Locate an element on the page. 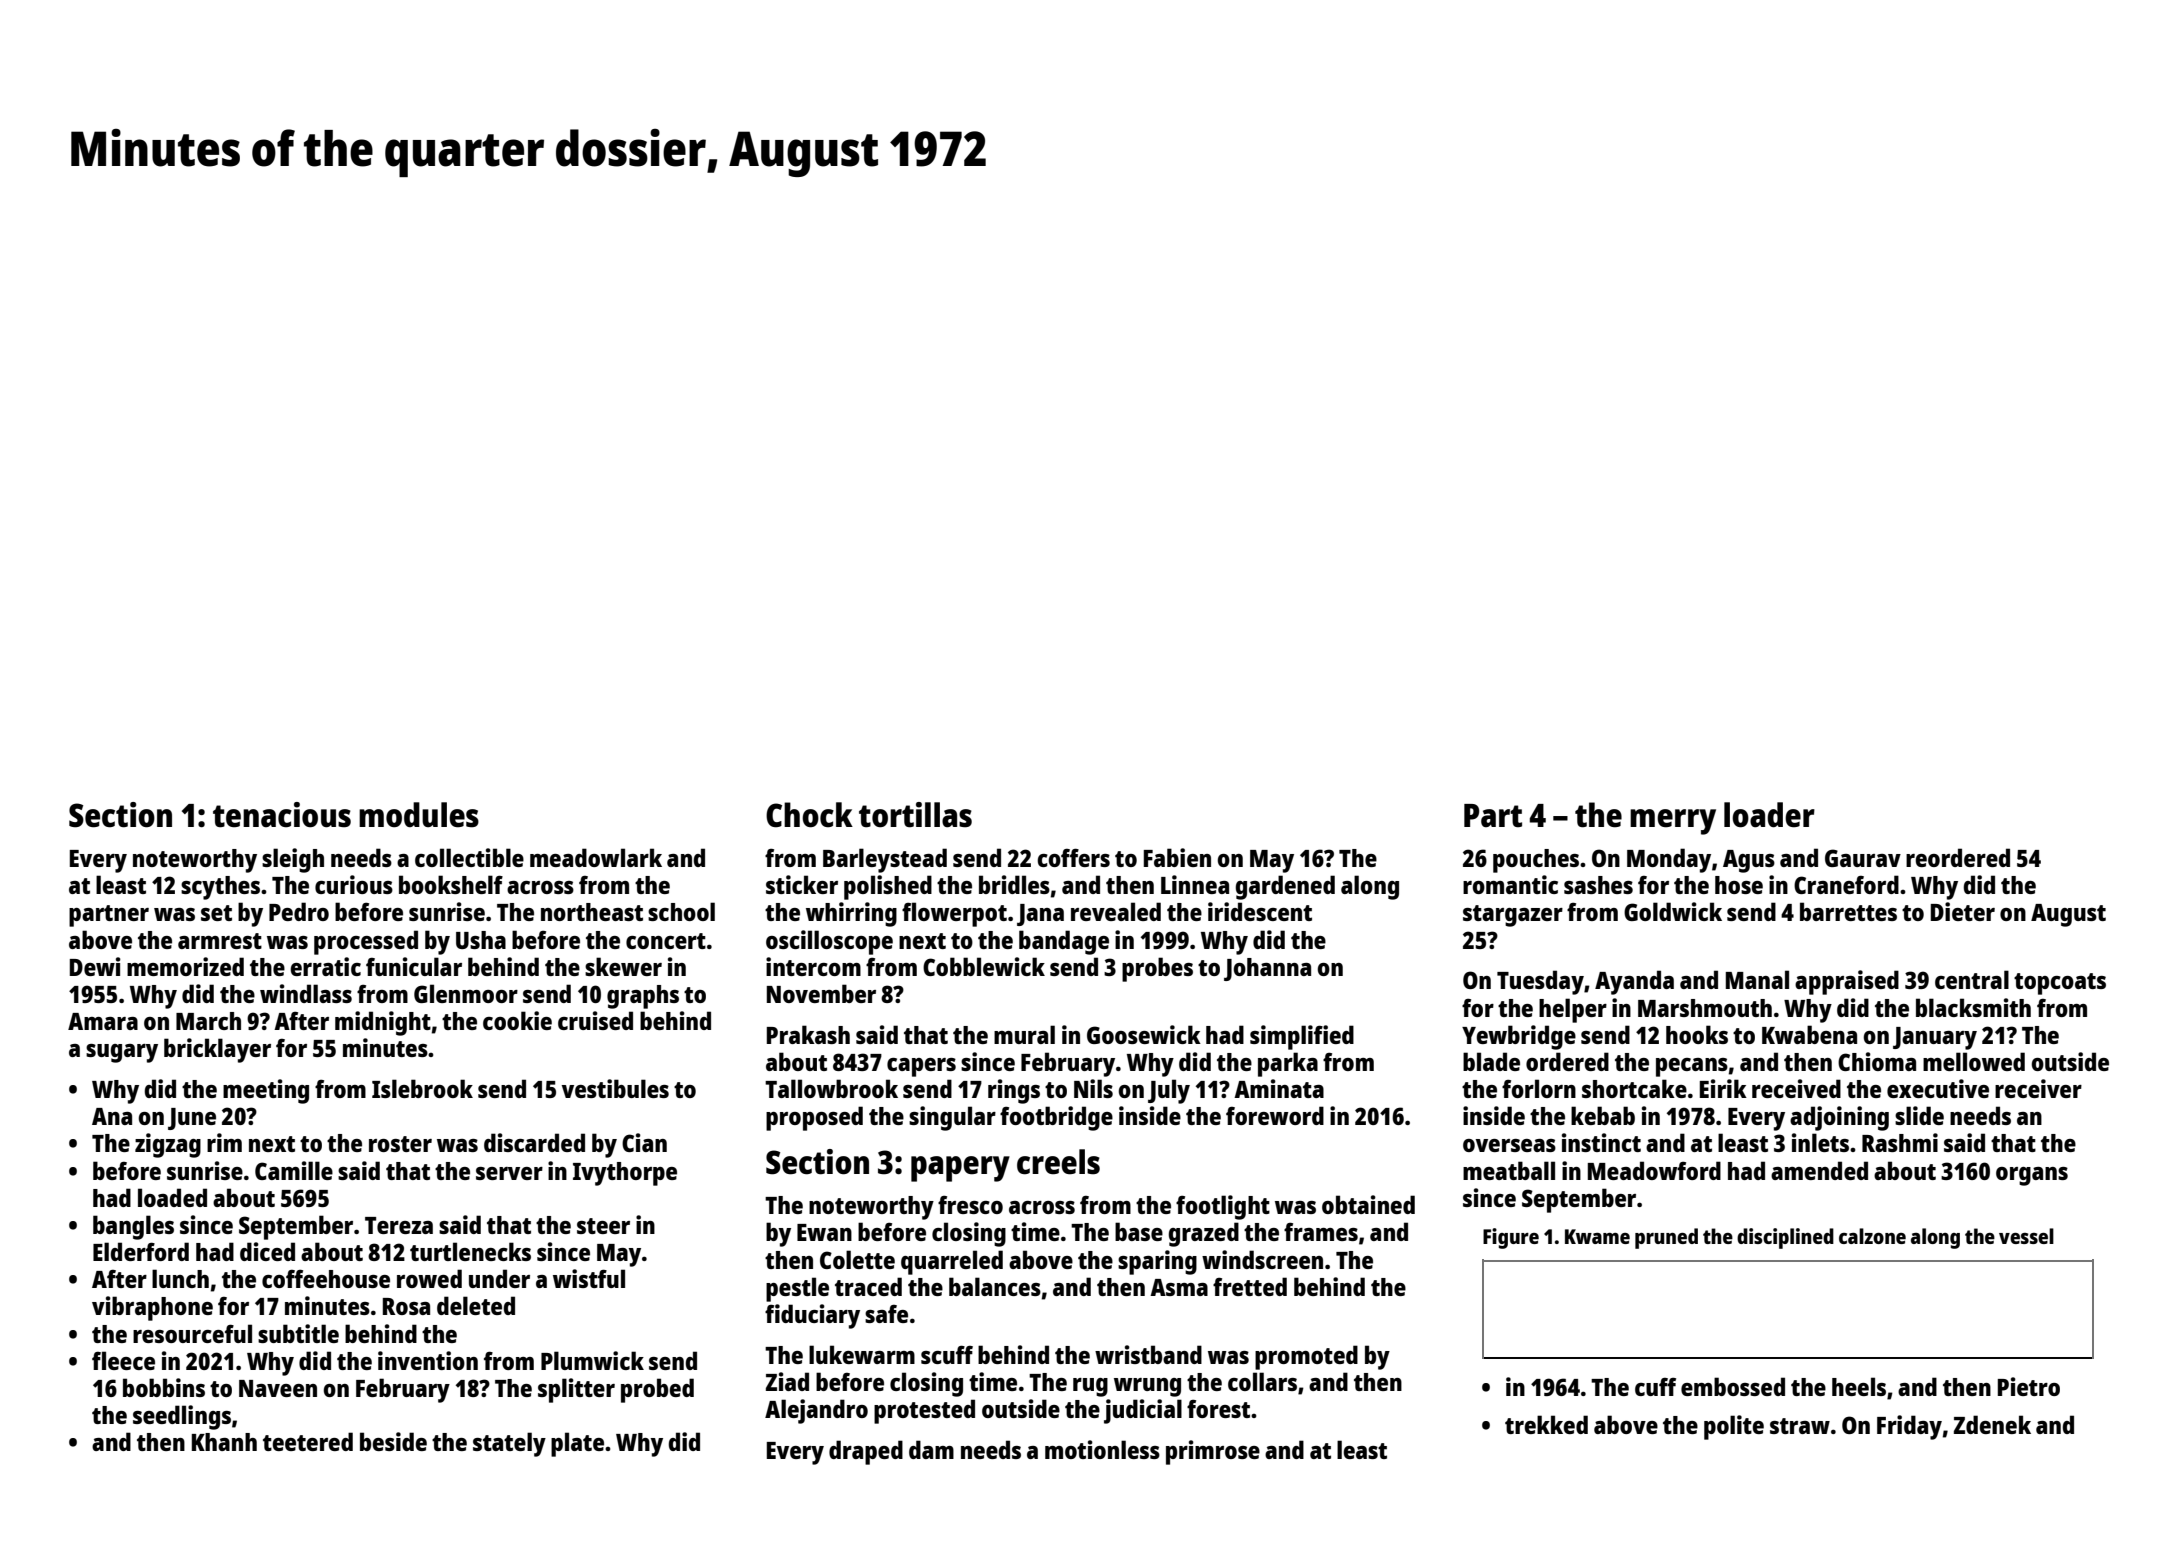  tenacious is located at coordinates (282, 815).
